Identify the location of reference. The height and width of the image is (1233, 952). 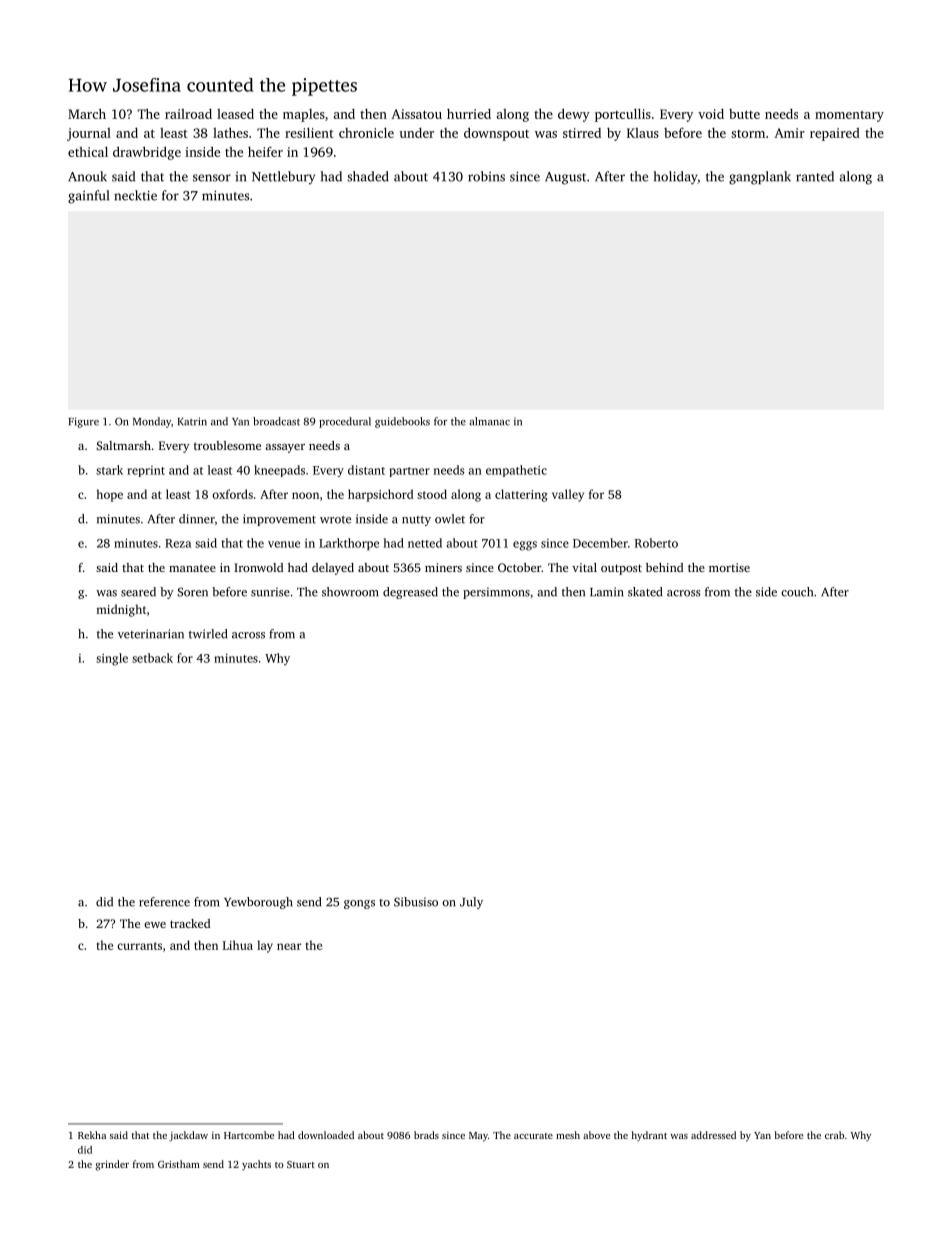
(164, 902).
